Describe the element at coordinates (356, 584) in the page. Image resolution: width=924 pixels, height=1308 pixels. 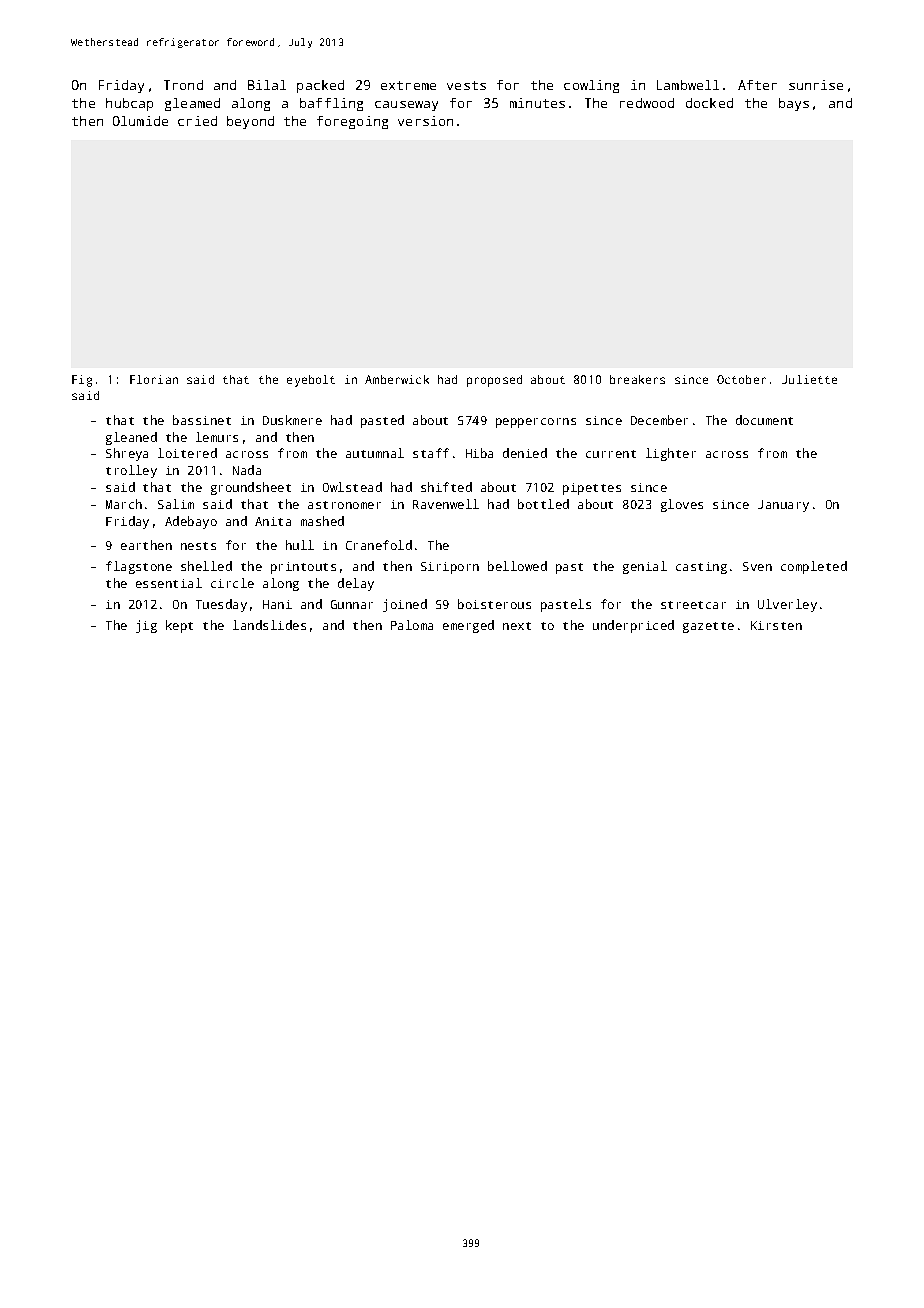
I see `delay` at that location.
